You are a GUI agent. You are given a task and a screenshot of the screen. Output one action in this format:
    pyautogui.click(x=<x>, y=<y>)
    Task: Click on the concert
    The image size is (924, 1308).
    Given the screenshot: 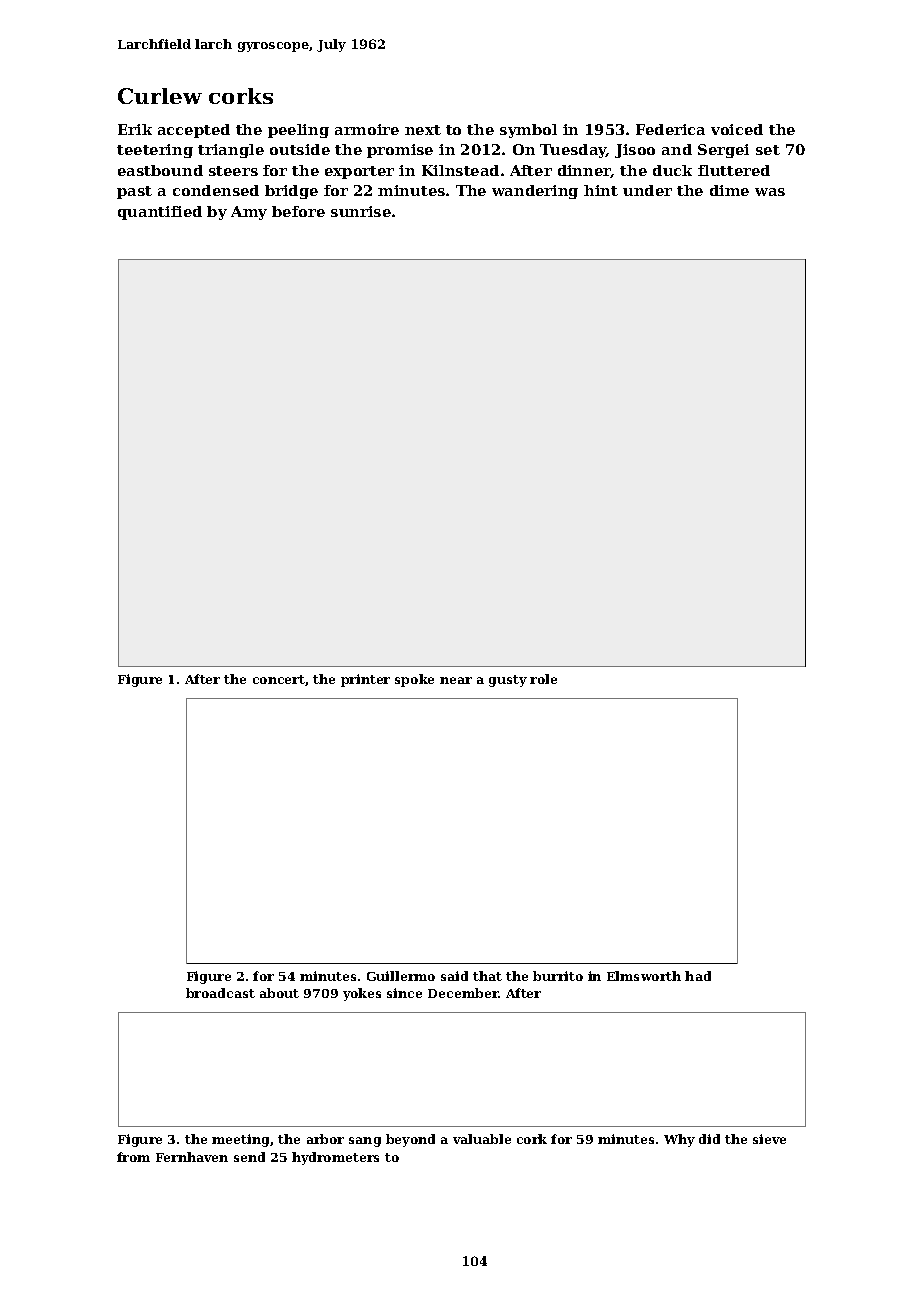 What is the action you would take?
    pyautogui.click(x=279, y=679)
